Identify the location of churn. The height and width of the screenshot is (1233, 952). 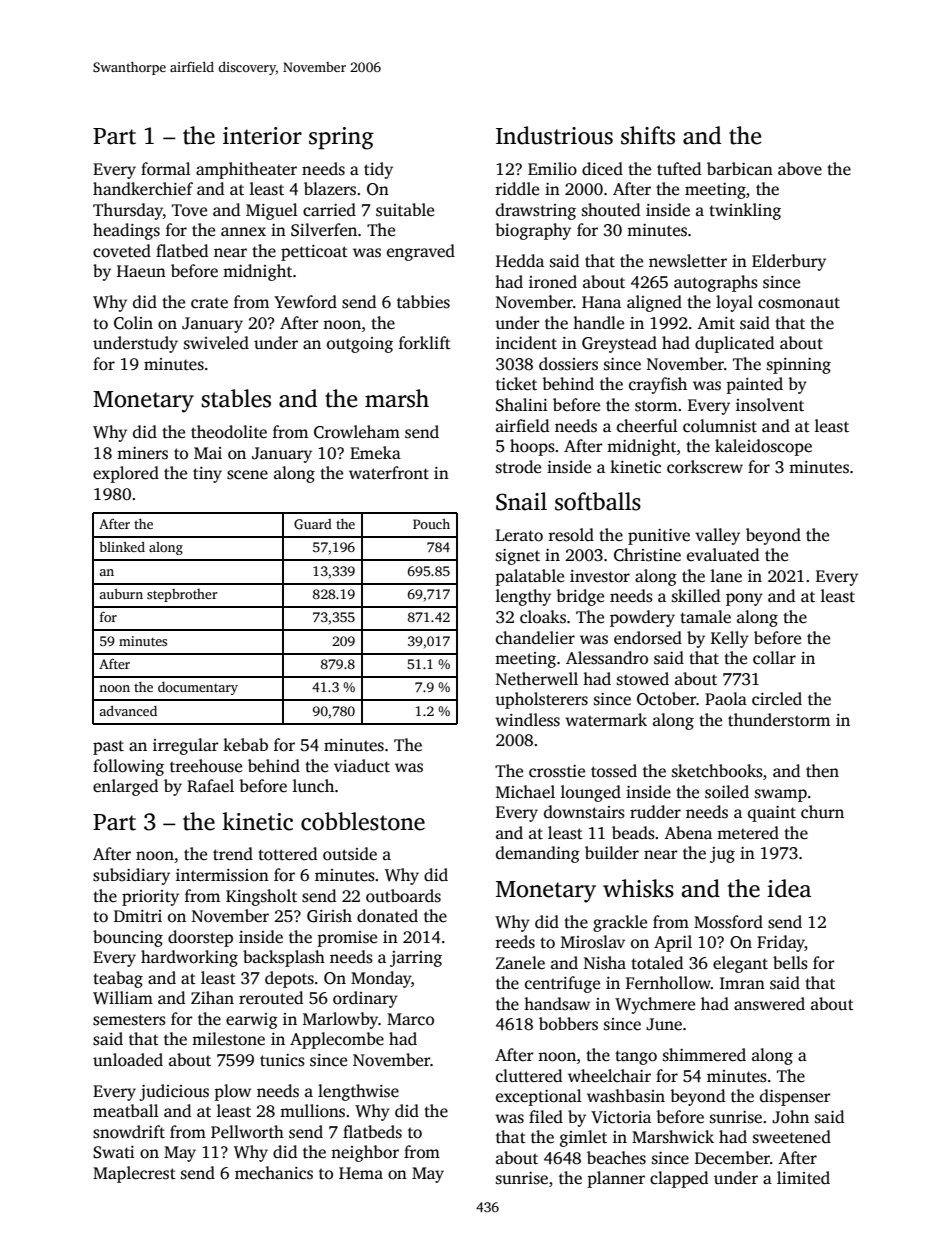
(822, 812).
